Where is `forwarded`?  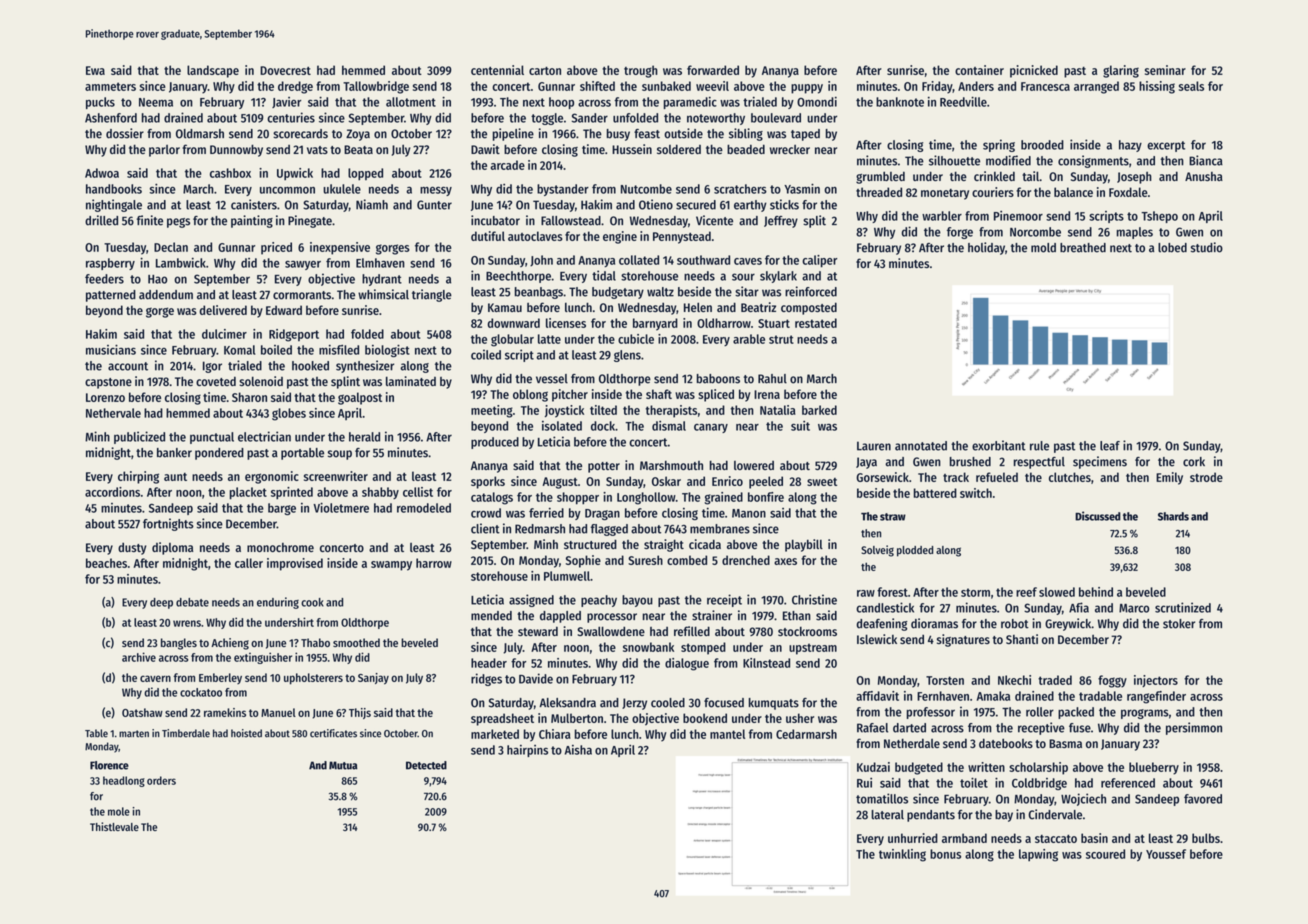
forwarded is located at coordinates (713, 70).
